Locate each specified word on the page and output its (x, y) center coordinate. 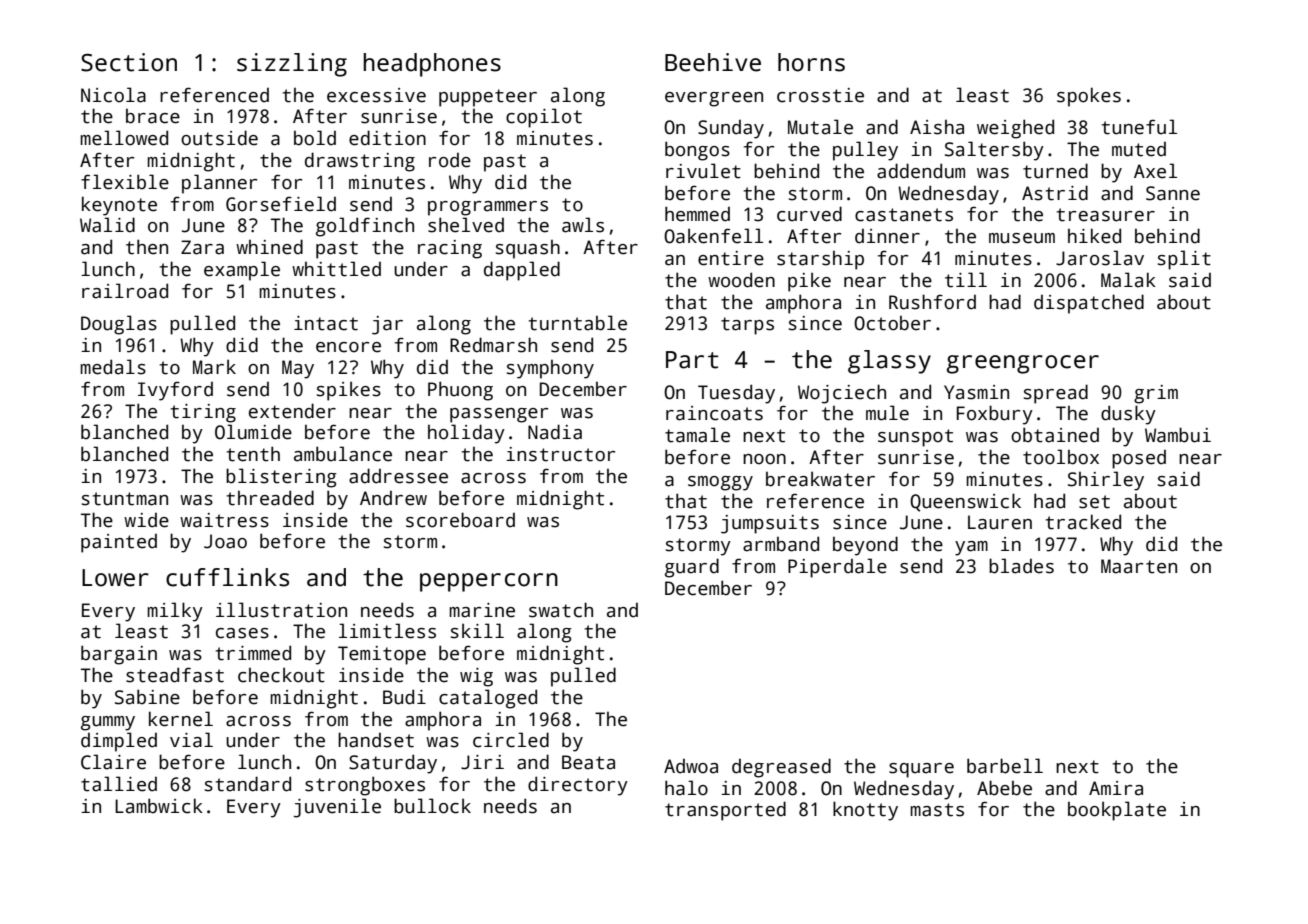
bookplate (1117, 811)
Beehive (713, 62)
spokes (1089, 97)
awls (583, 225)
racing (450, 249)
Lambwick (159, 806)
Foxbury (995, 415)
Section (129, 62)
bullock (432, 806)
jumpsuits (770, 524)
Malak (1128, 280)
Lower (115, 578)
